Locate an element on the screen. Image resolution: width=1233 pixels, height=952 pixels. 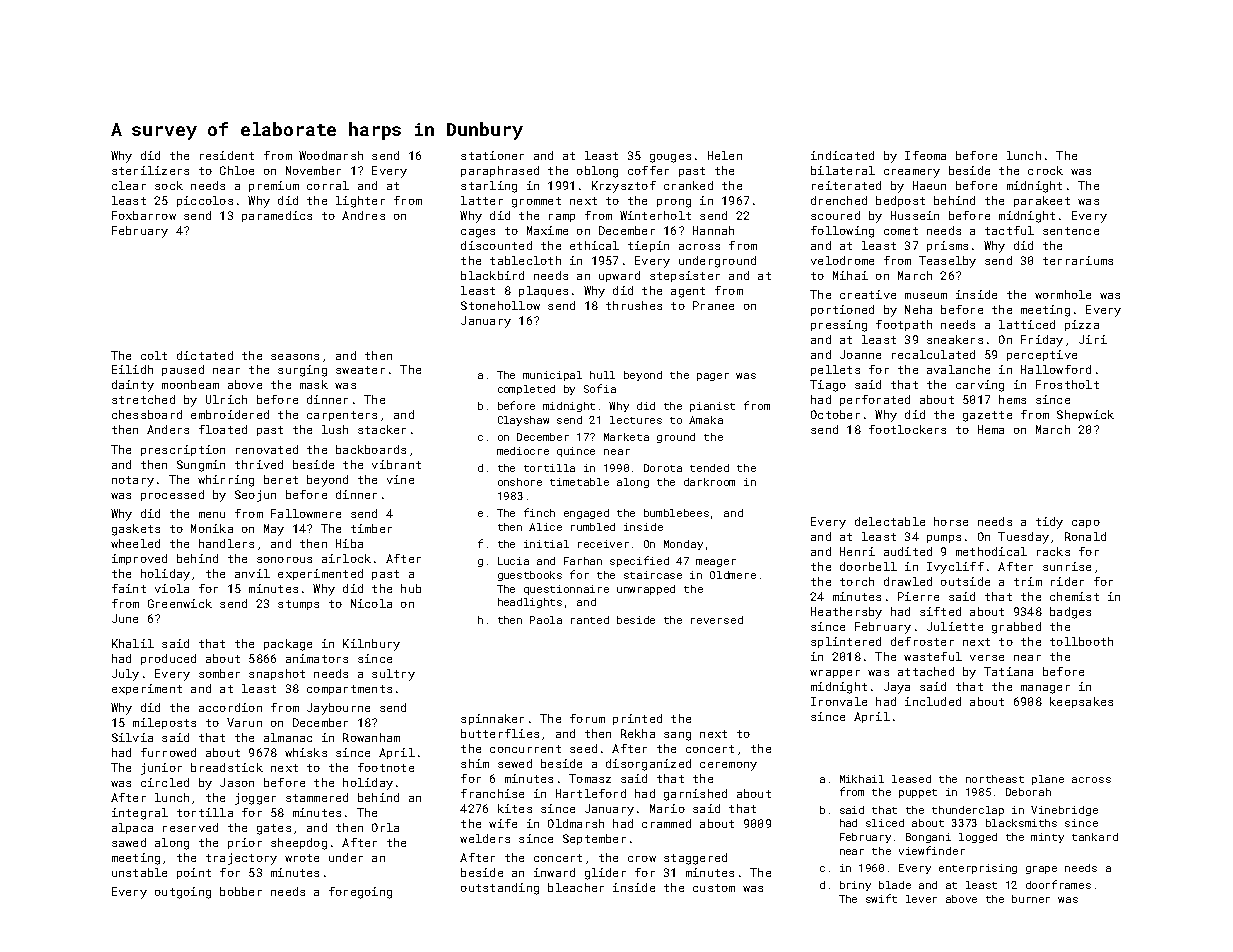
Sungmin is located at coordinates (201, 466).
